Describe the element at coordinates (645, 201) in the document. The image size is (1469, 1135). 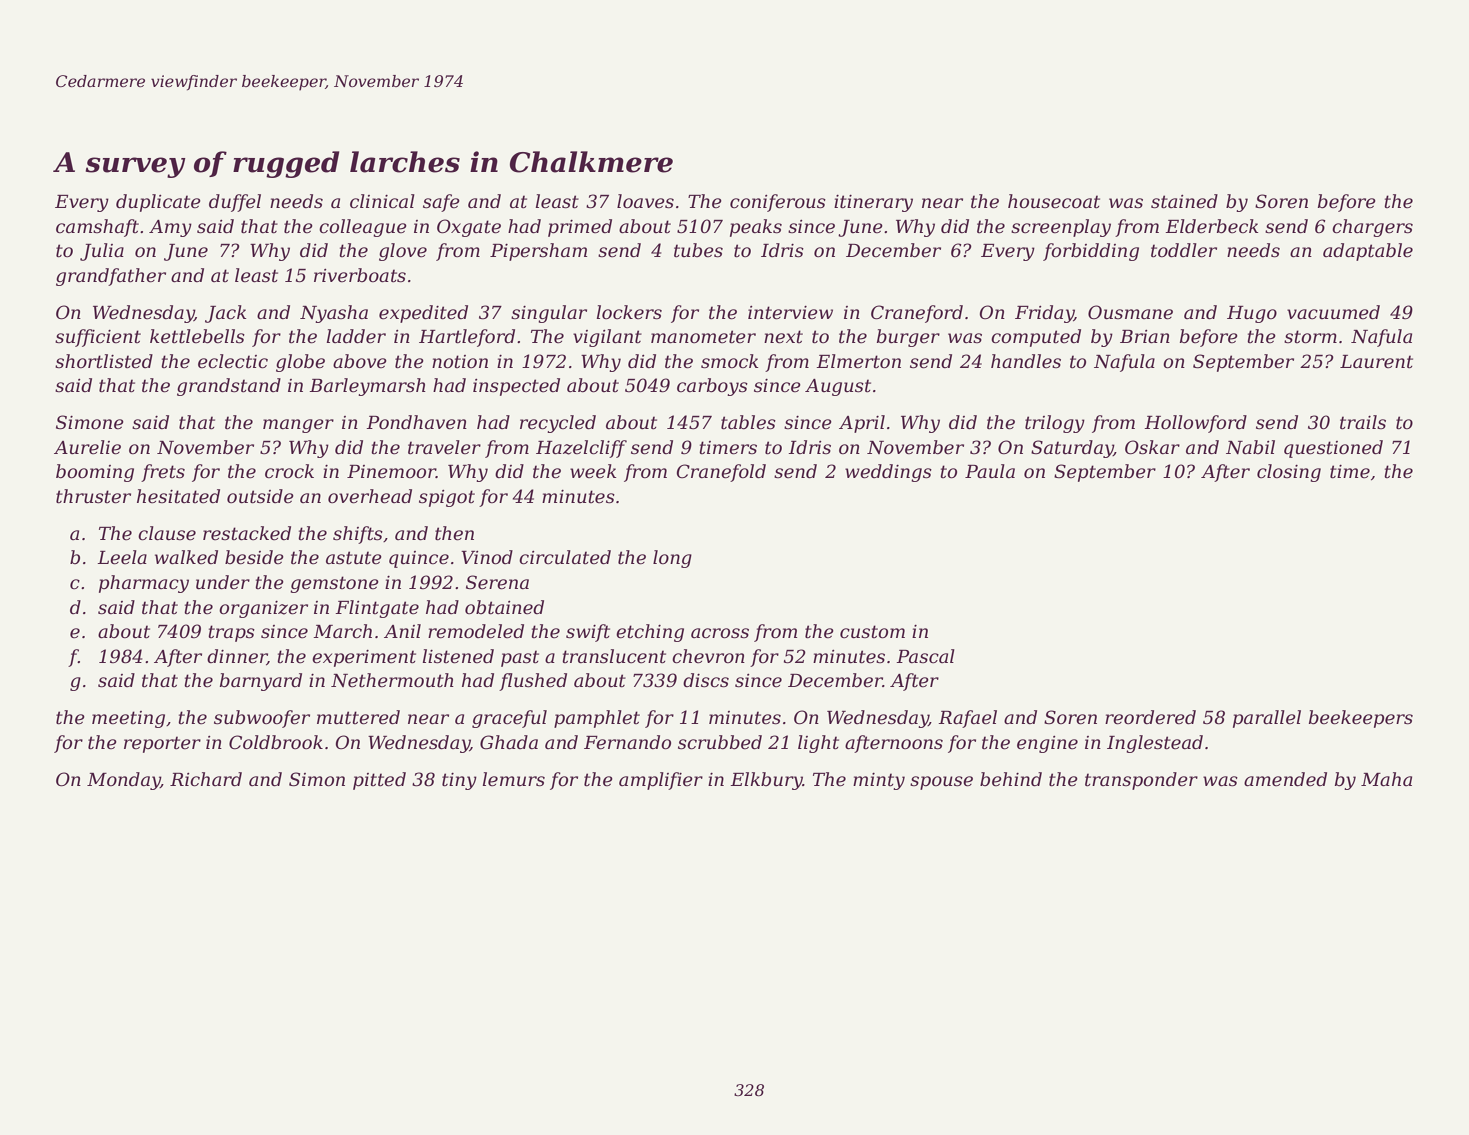
I see `loaves` at that location.
